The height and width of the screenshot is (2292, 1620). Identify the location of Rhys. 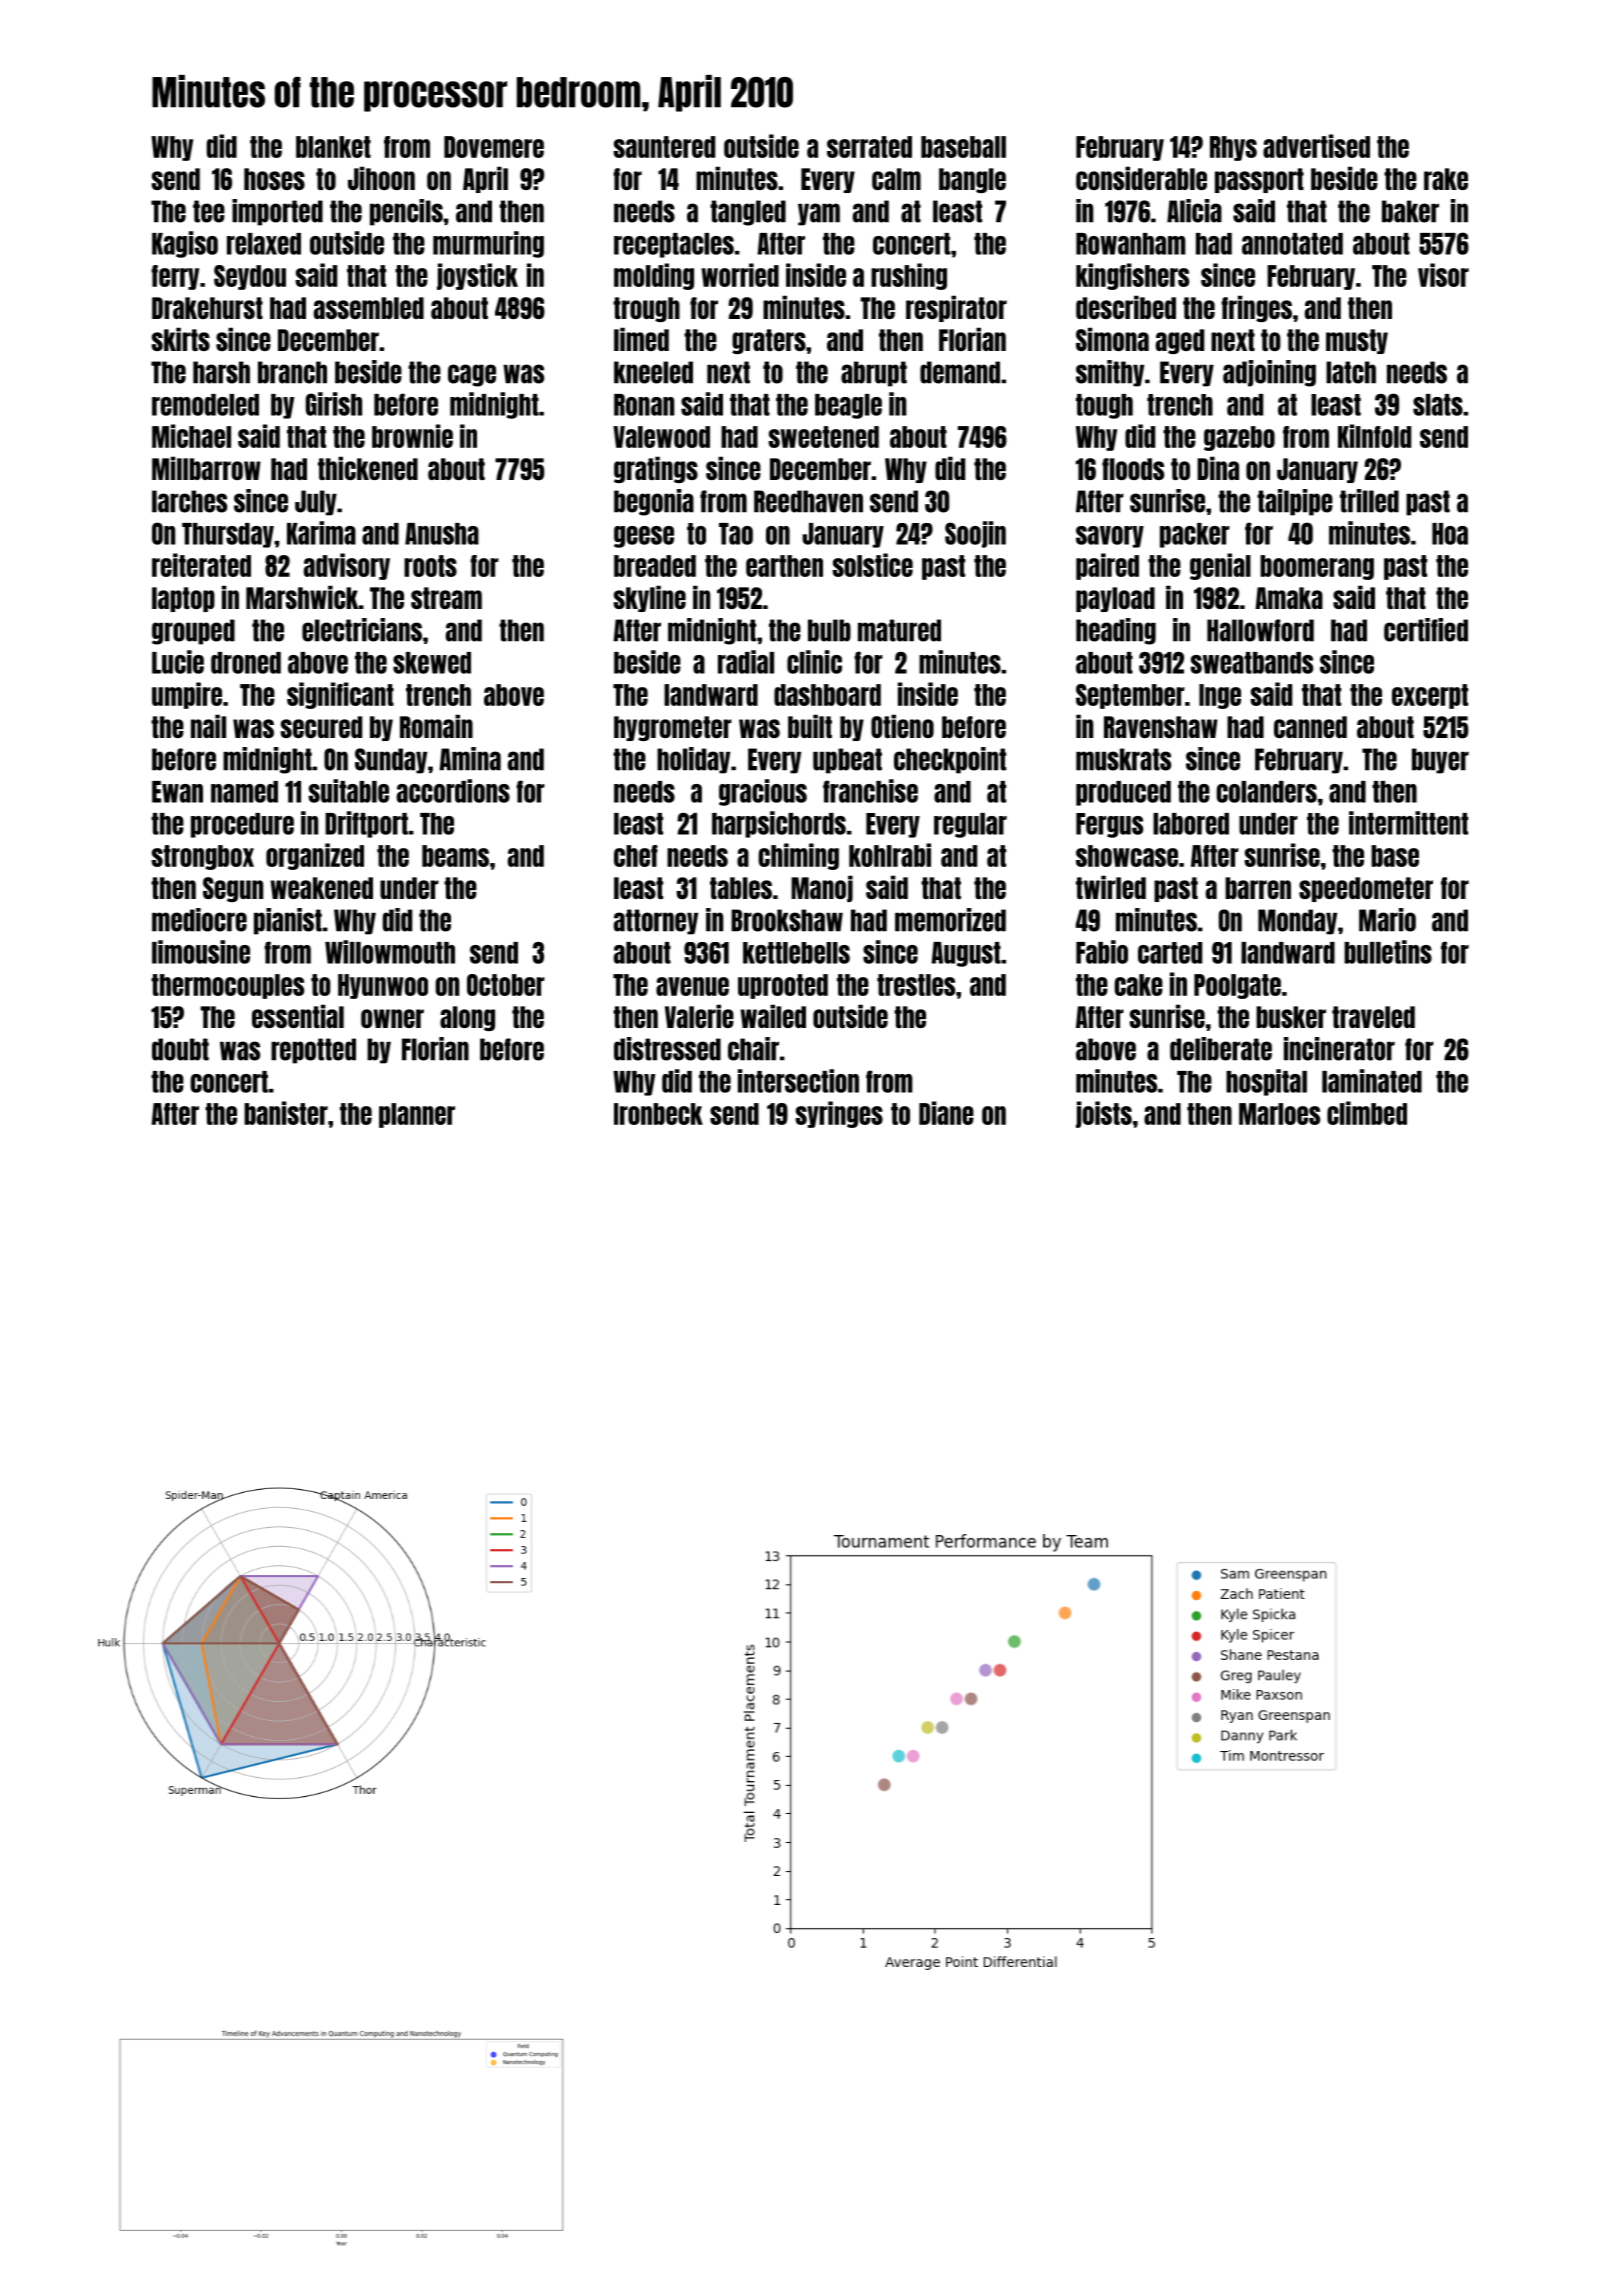
(1233, 148).
